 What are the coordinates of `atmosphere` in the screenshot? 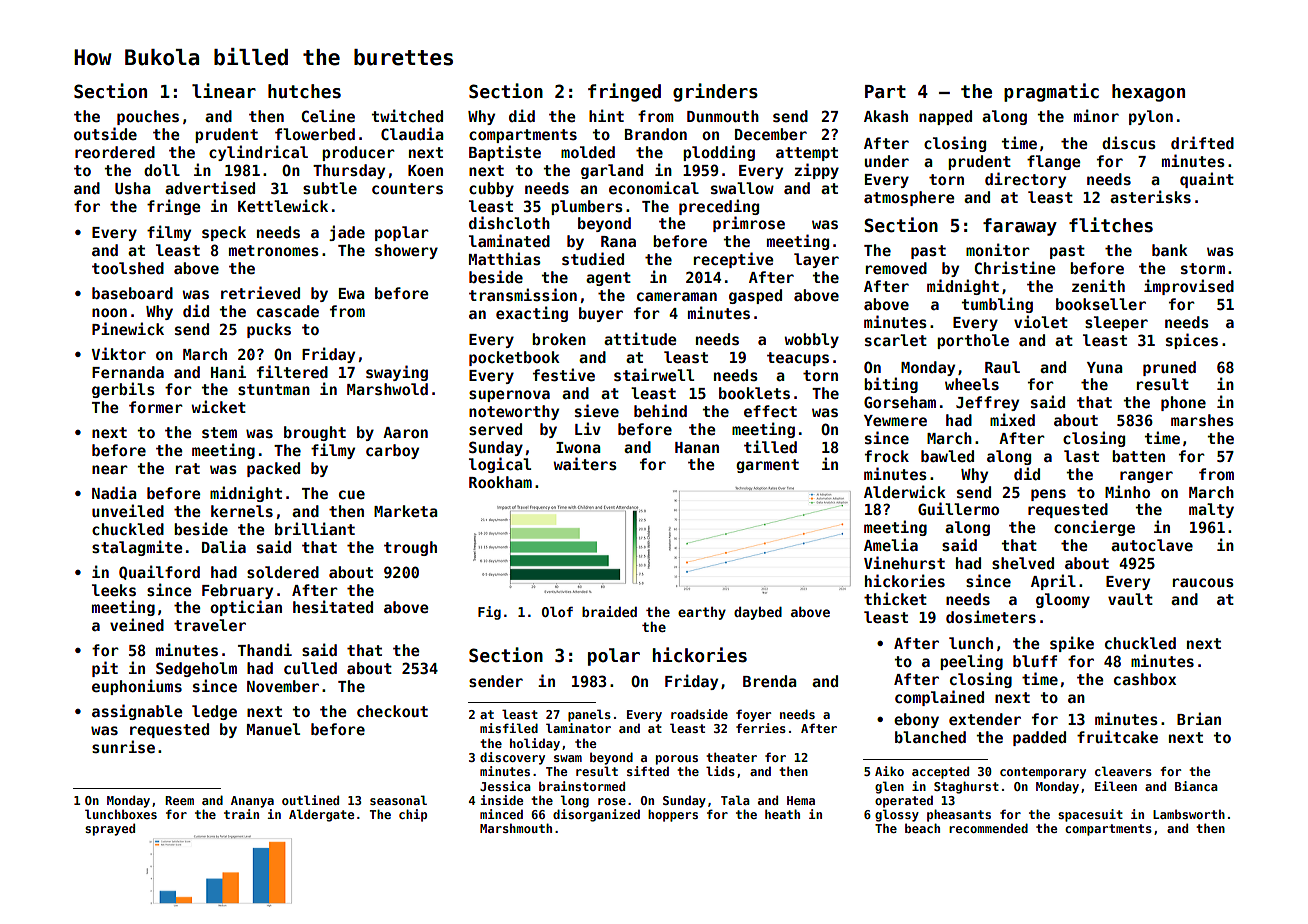 It's located at (909, 198).
